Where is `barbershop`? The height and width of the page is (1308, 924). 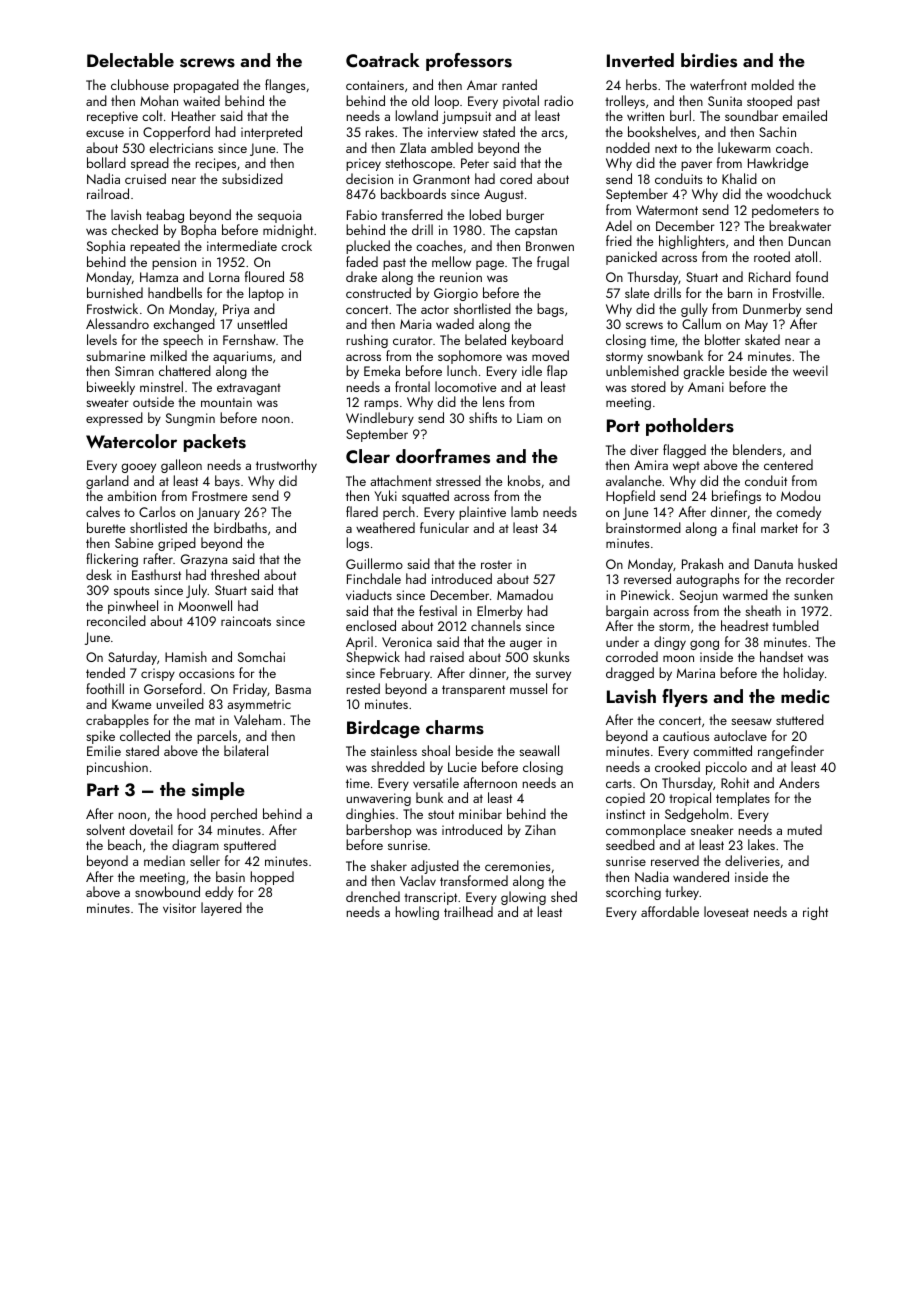
barbershop is located at coordinates (378, 831).
